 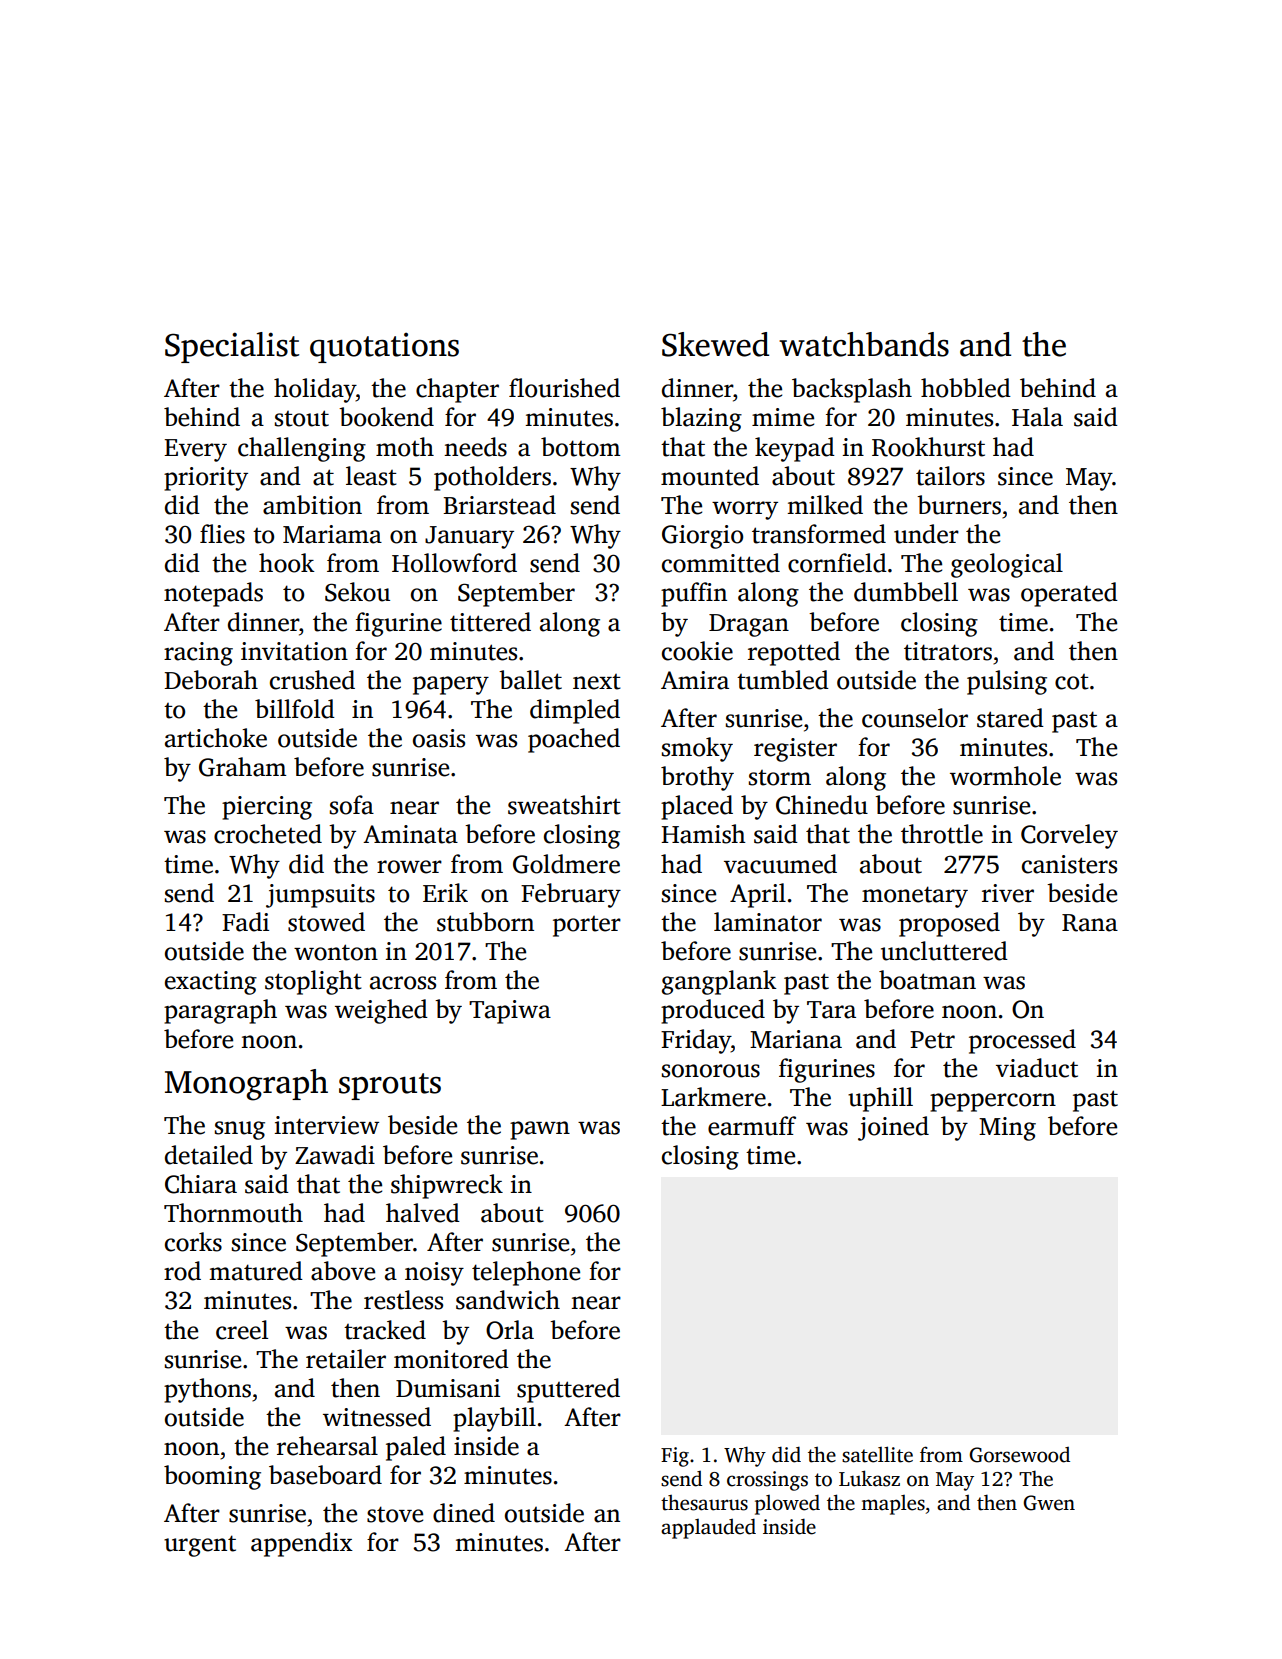 What do you see at coordinates (485, 922) in the screenshot?
I see `stubborn` at bounding box center [485, 922].
